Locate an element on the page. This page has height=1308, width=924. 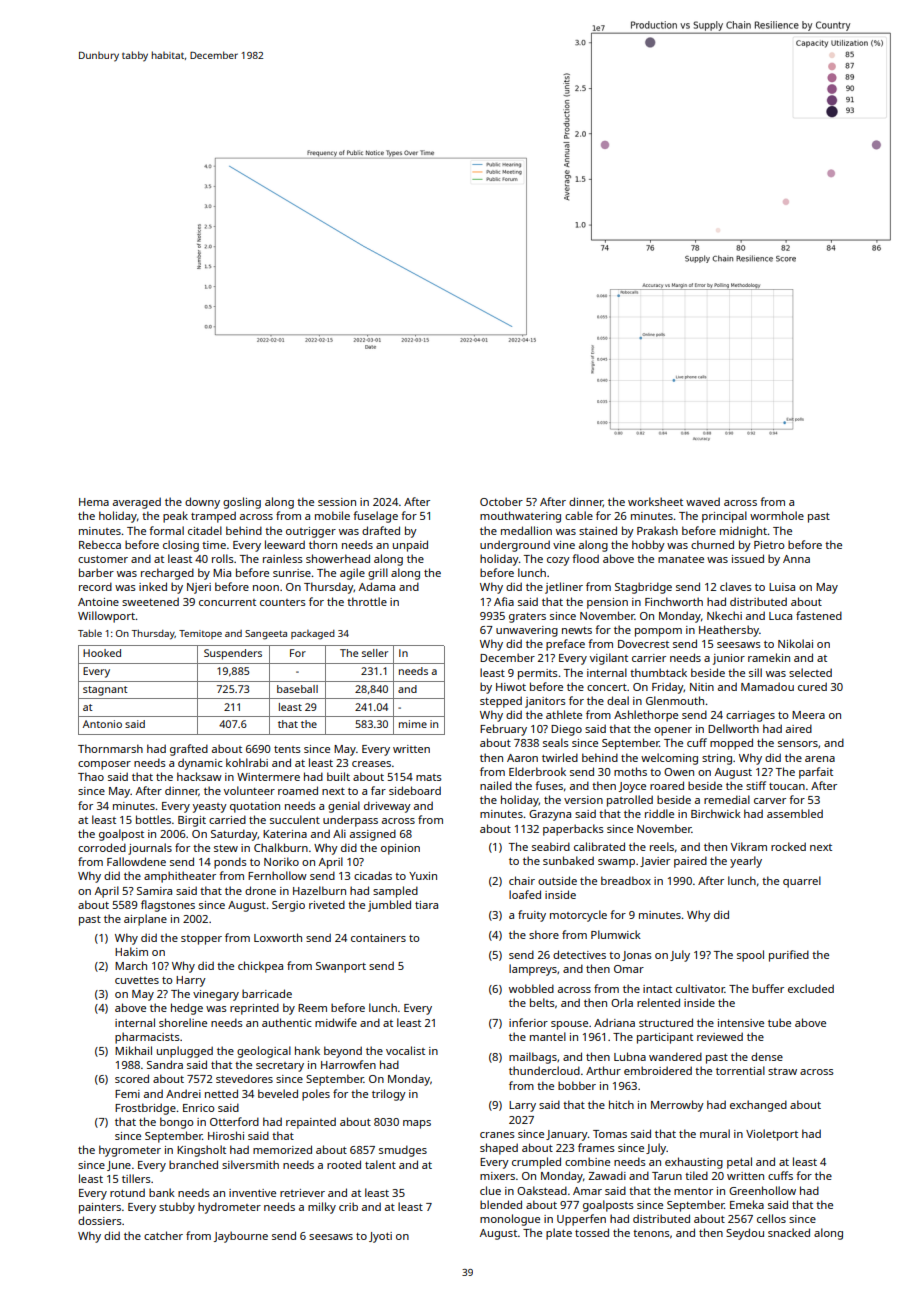
worksheet is located at coordinates (655, 501).
